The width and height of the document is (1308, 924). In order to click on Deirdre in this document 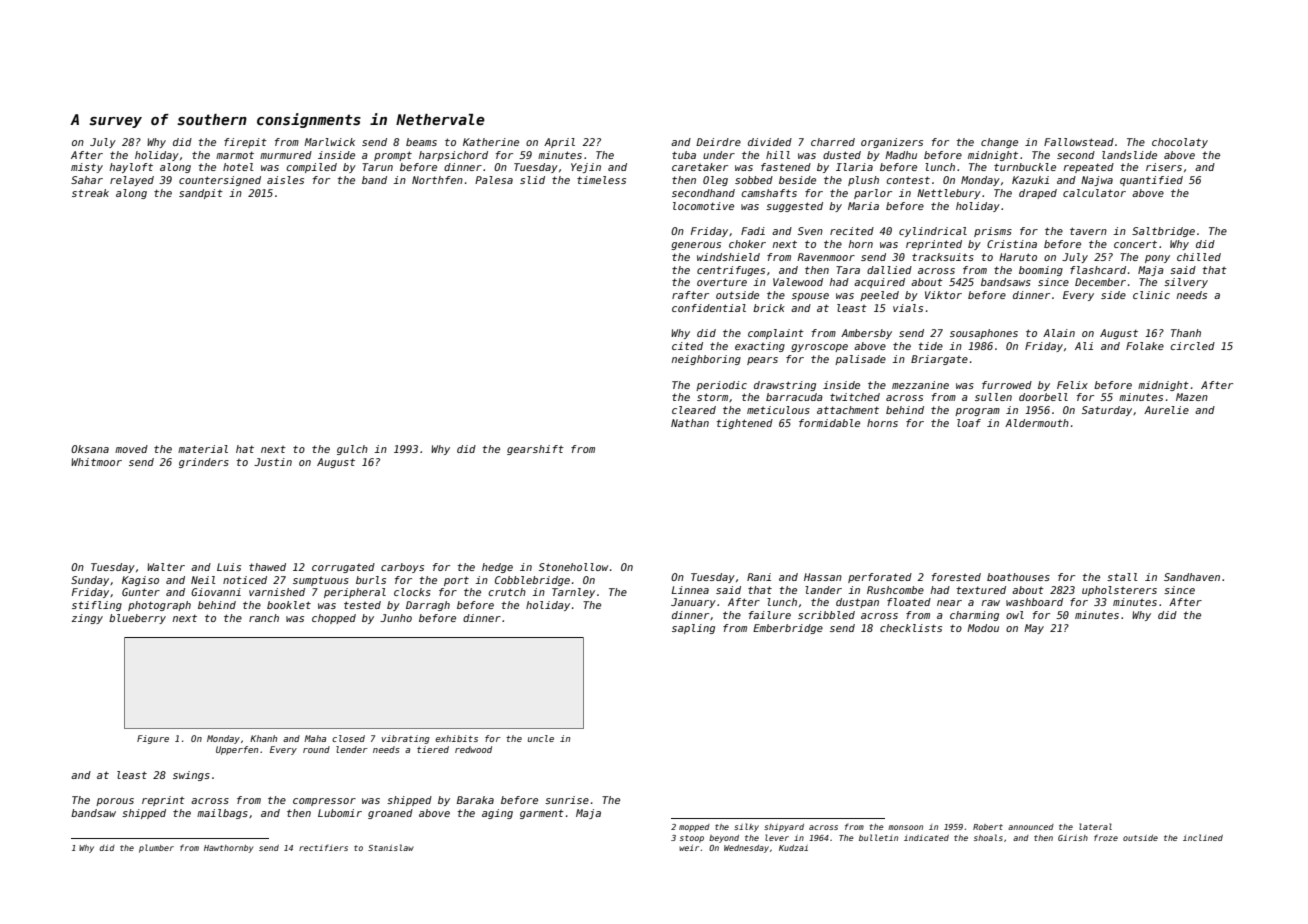, I will do `click(718, 142)`.
